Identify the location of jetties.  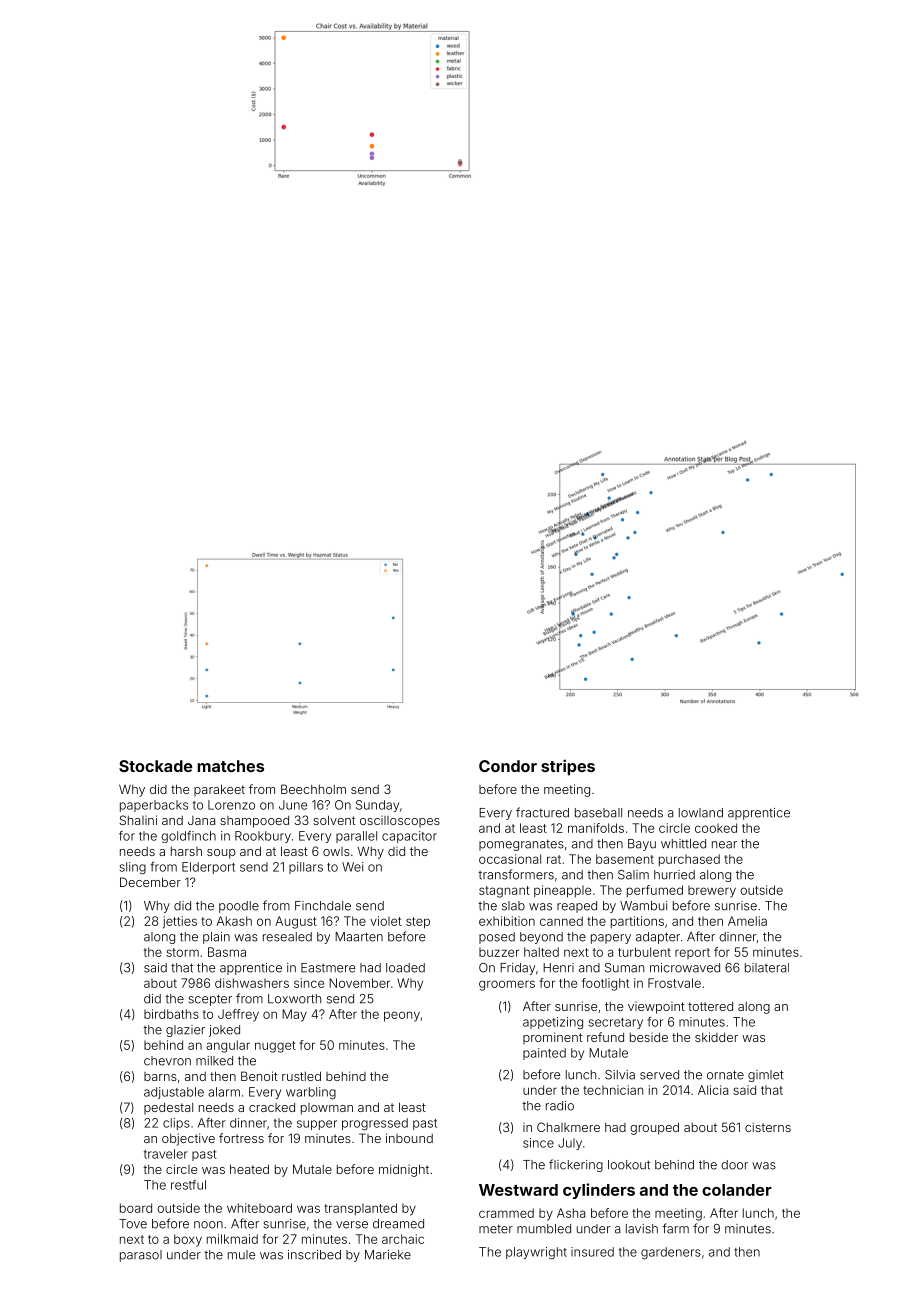
(180, 922).
